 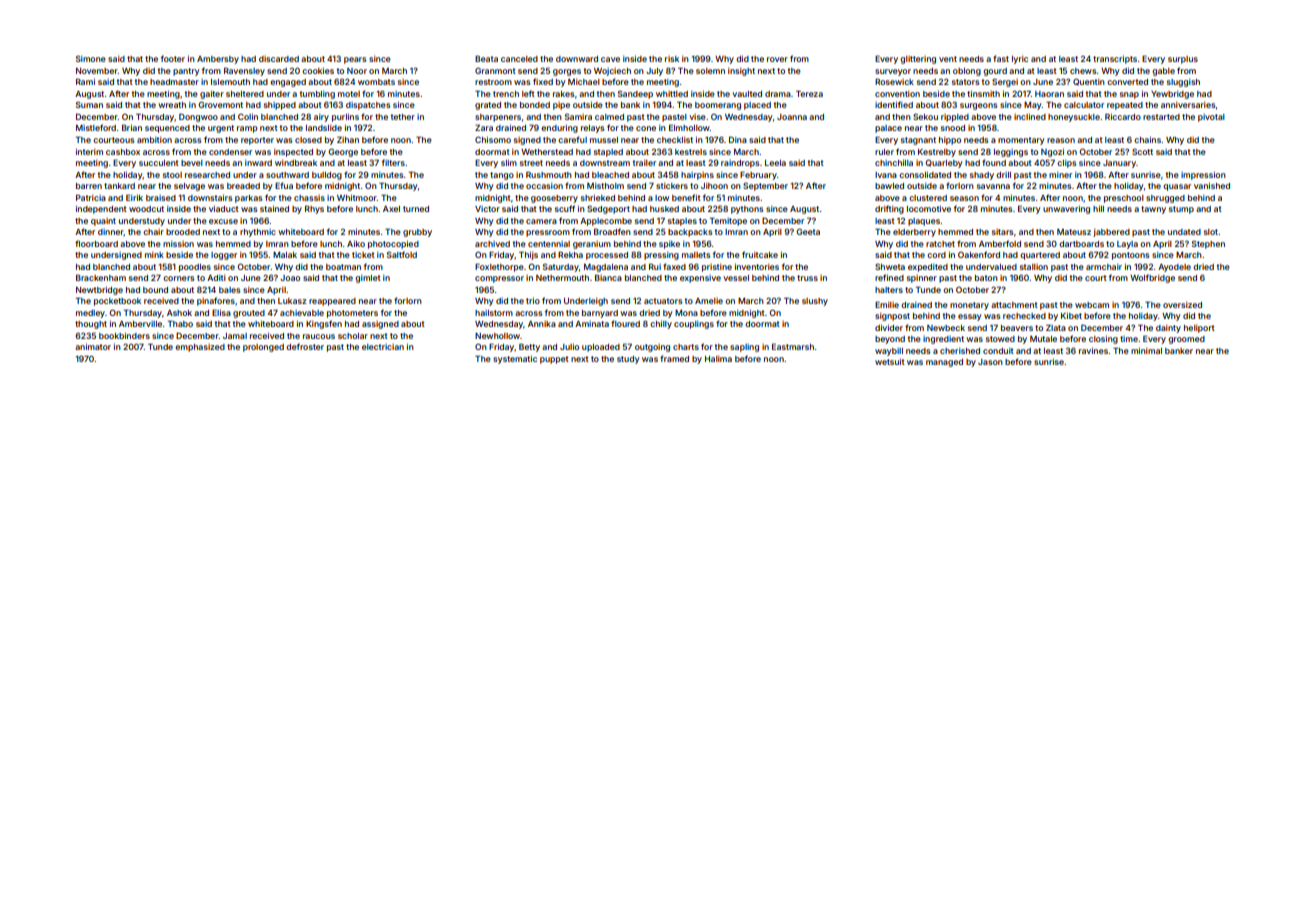 I want to click on Victor, so click(x=487, y=209).
